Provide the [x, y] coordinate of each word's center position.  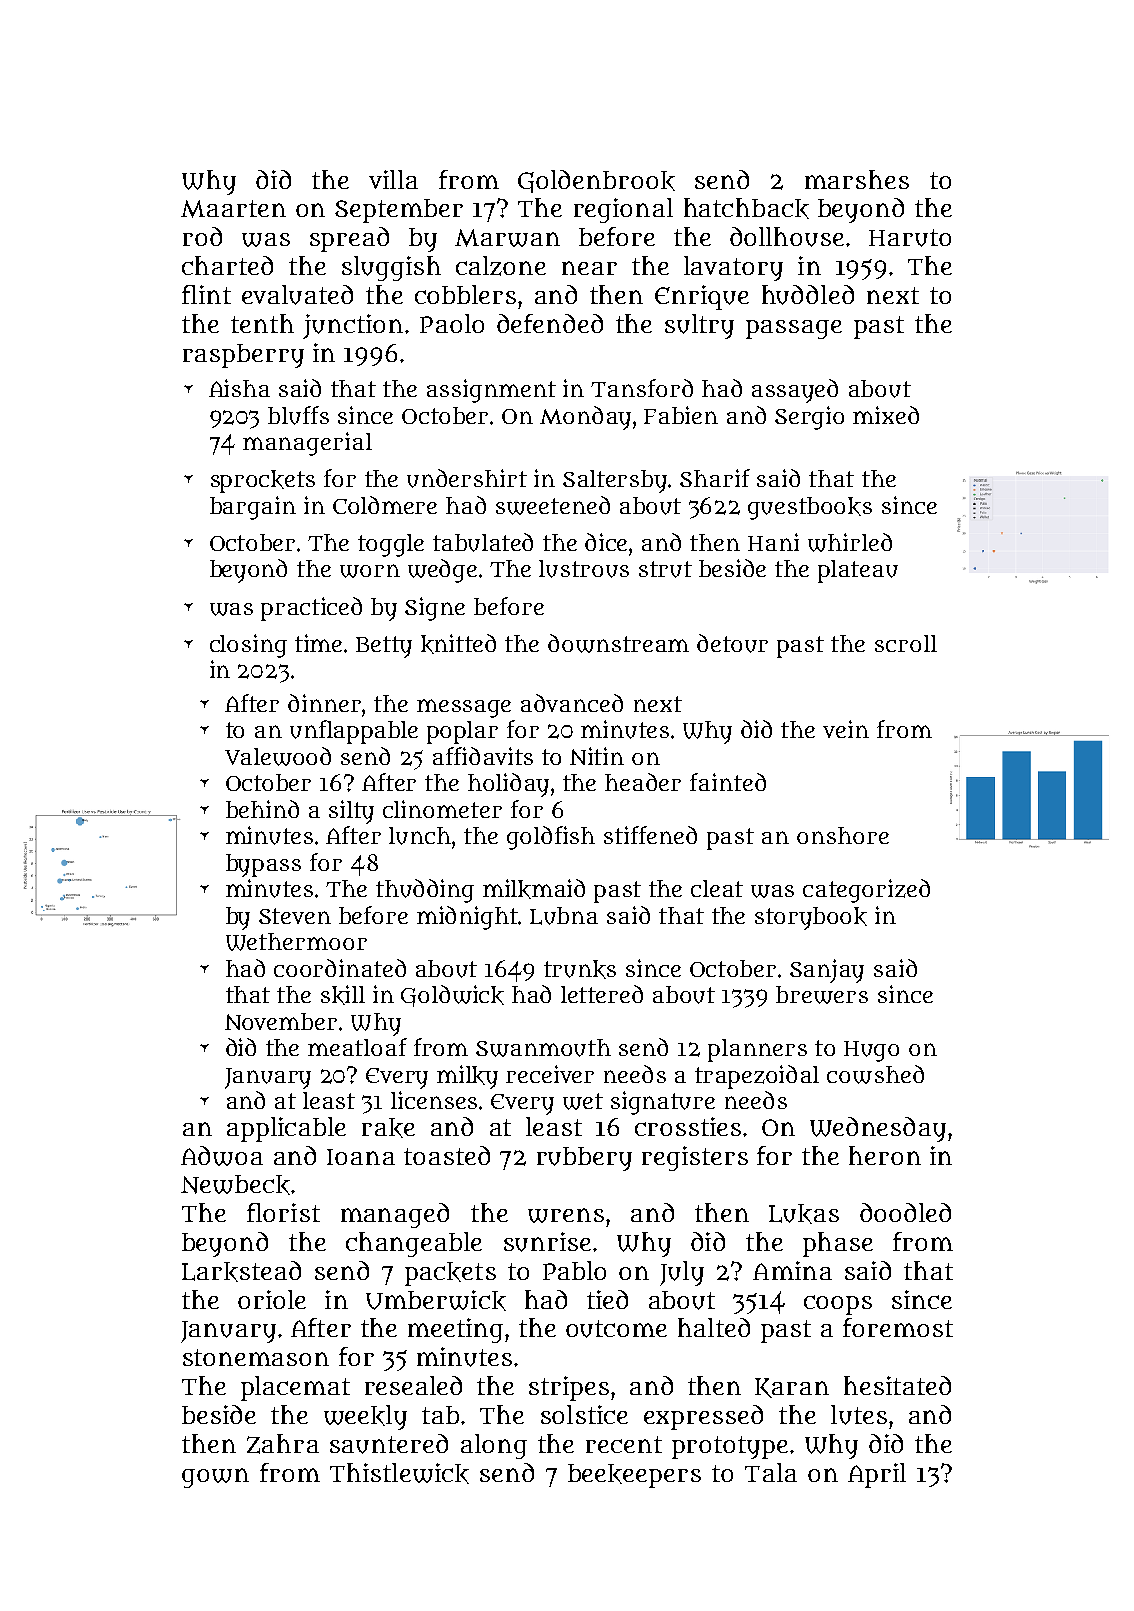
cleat [717, 888]
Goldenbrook [596, 181]
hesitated [897, 1385]
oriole [272, 1299]
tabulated [483, 542]
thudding [425, 891]
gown [215, 1478]
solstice [584, 1414]
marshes [857, 179]
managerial [307, 444]
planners [757, 1050]
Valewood [278, 756]
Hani [773, 542]
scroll [906, 643]
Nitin [597, 756]
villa [393, 179]
